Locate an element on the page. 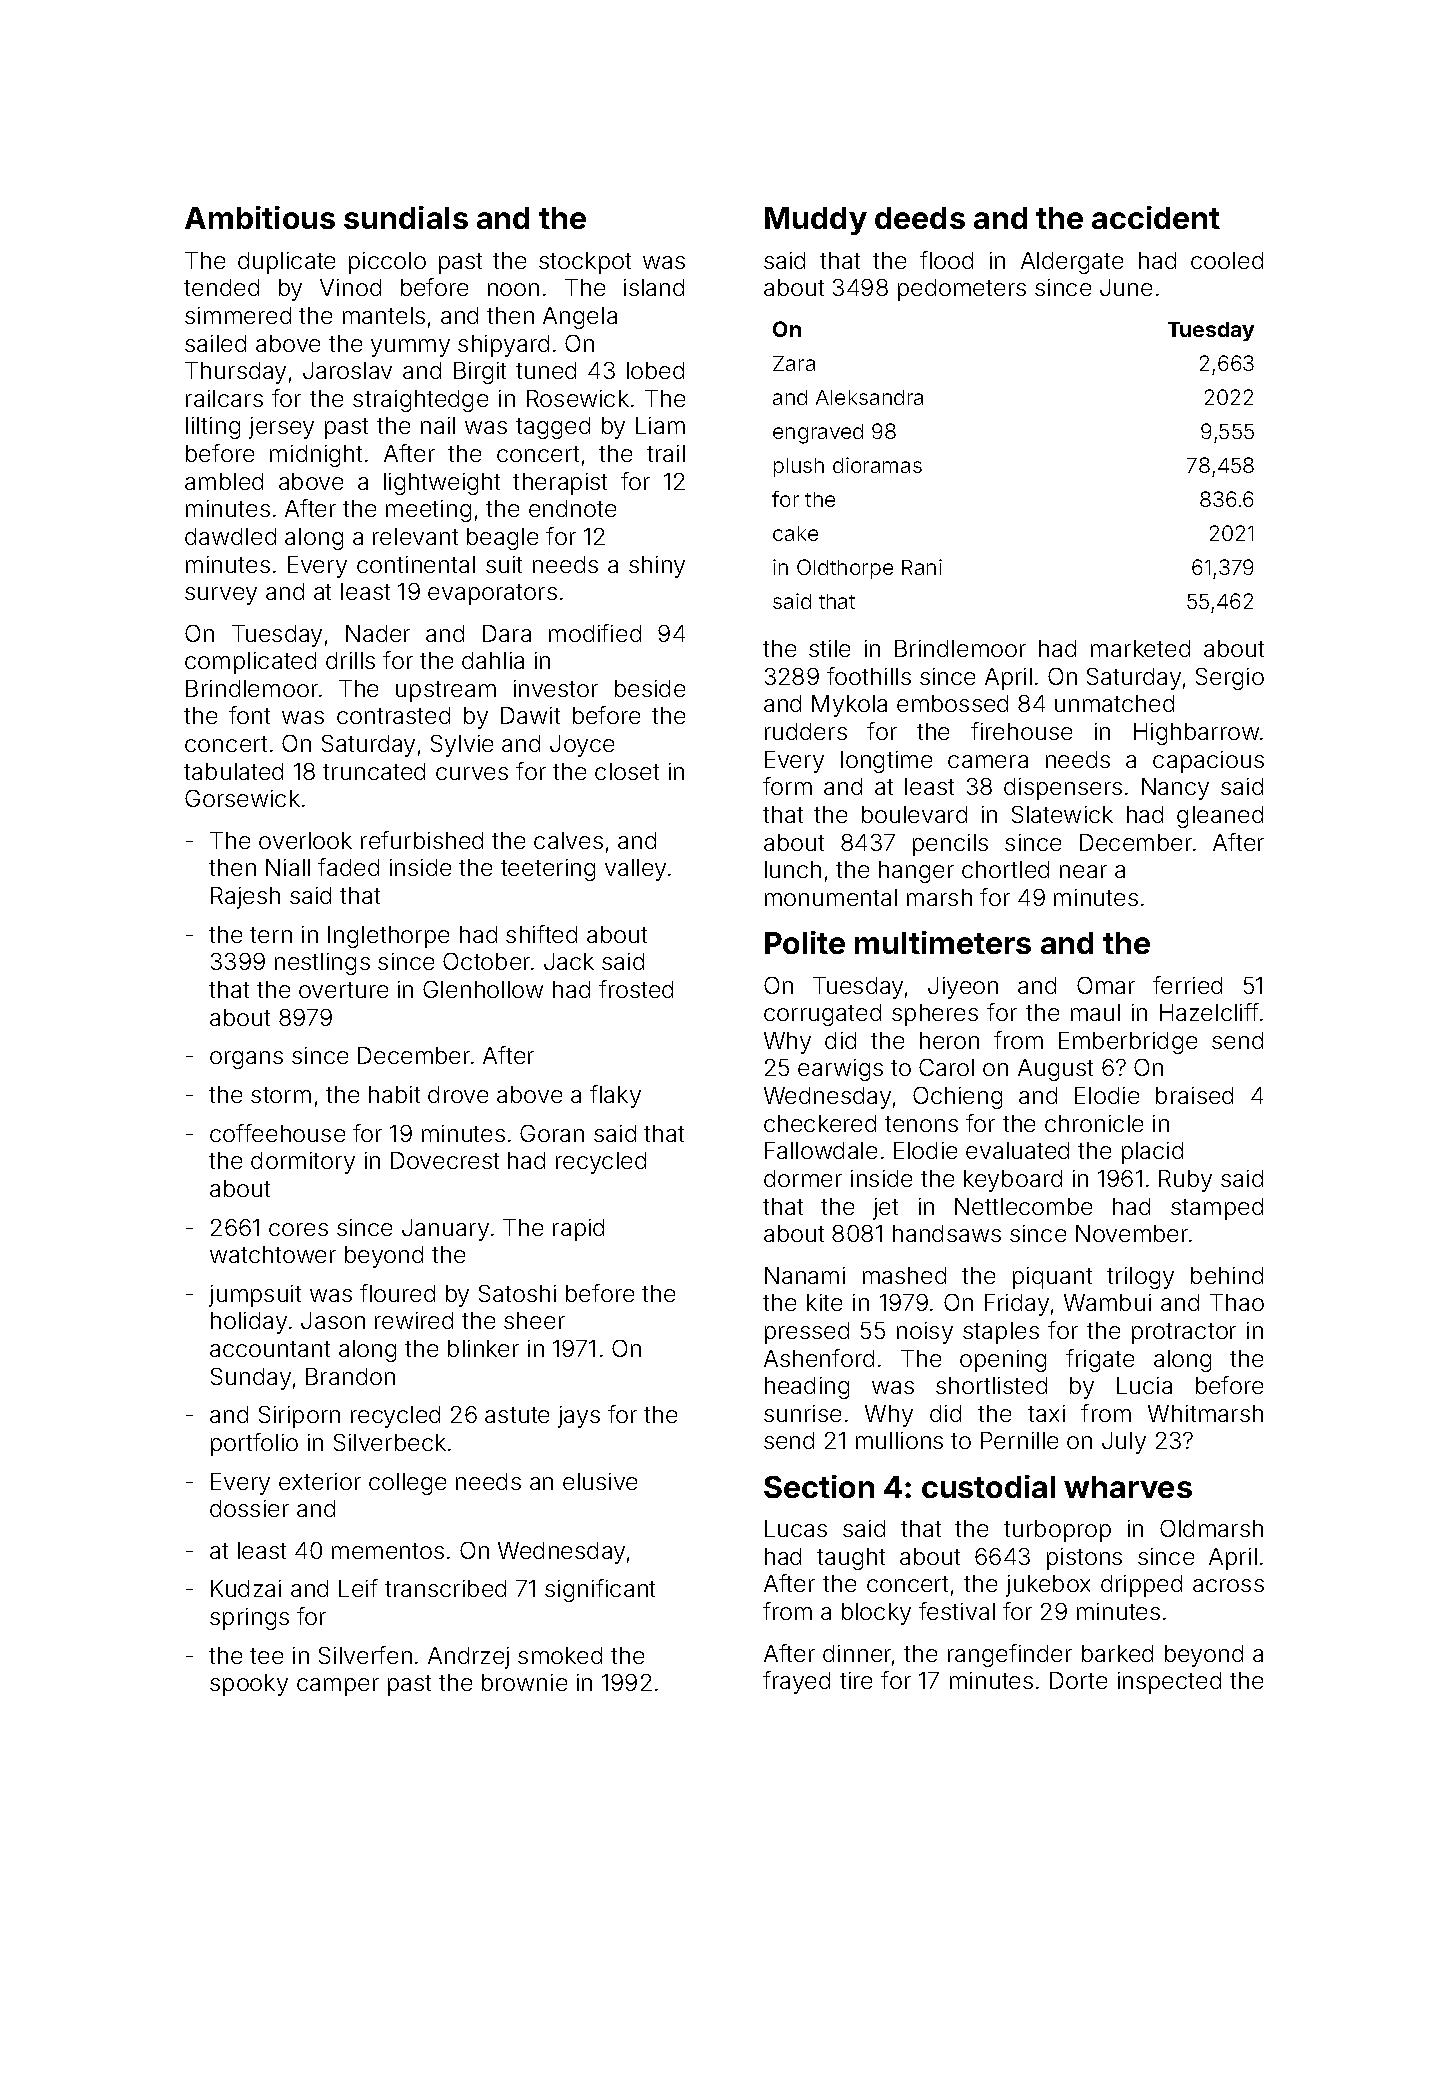  trilogy is located at coordinates (1140, 1278).
